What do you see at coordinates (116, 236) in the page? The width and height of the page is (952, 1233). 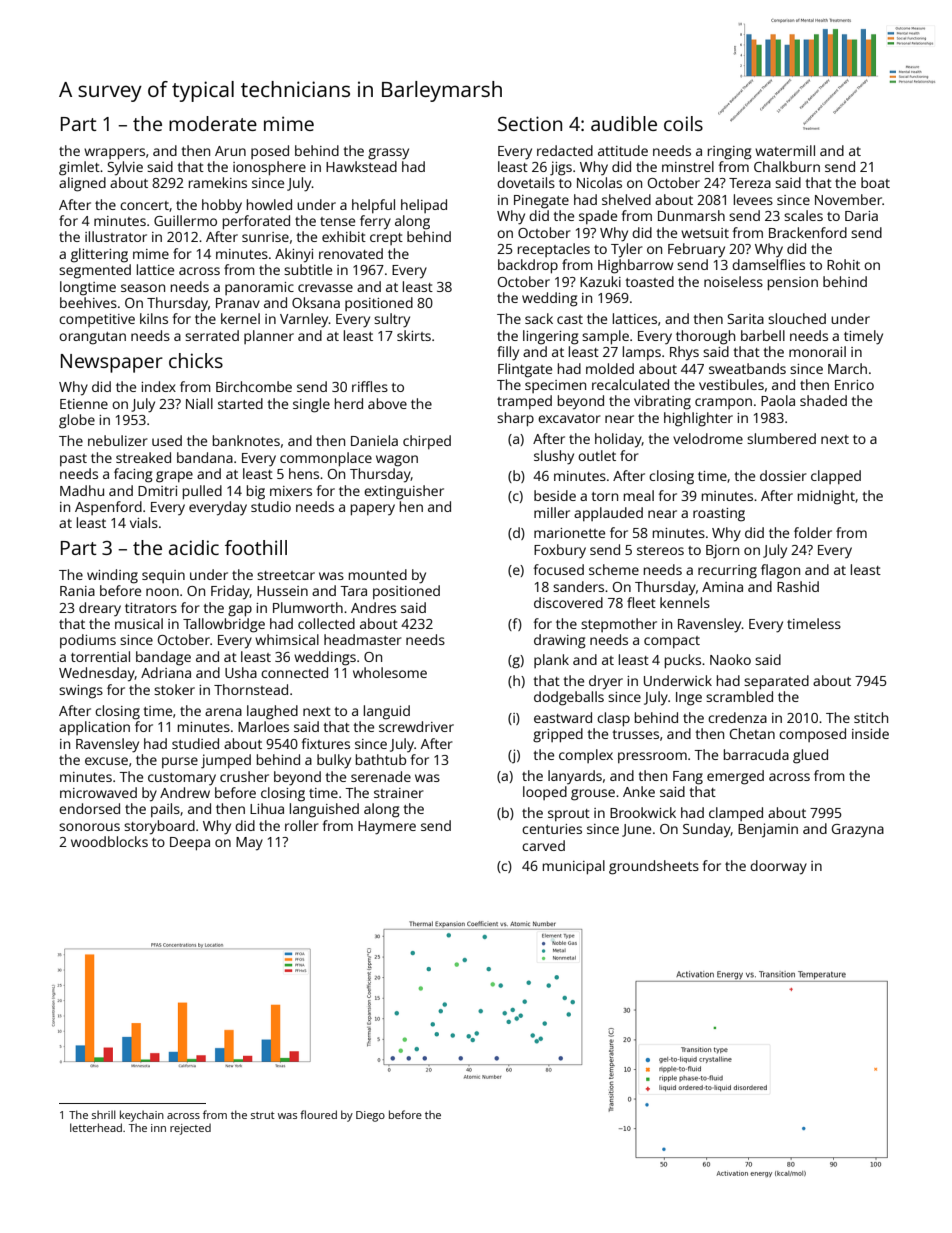 I see `illustrator` at bounding box center [116, 236].
